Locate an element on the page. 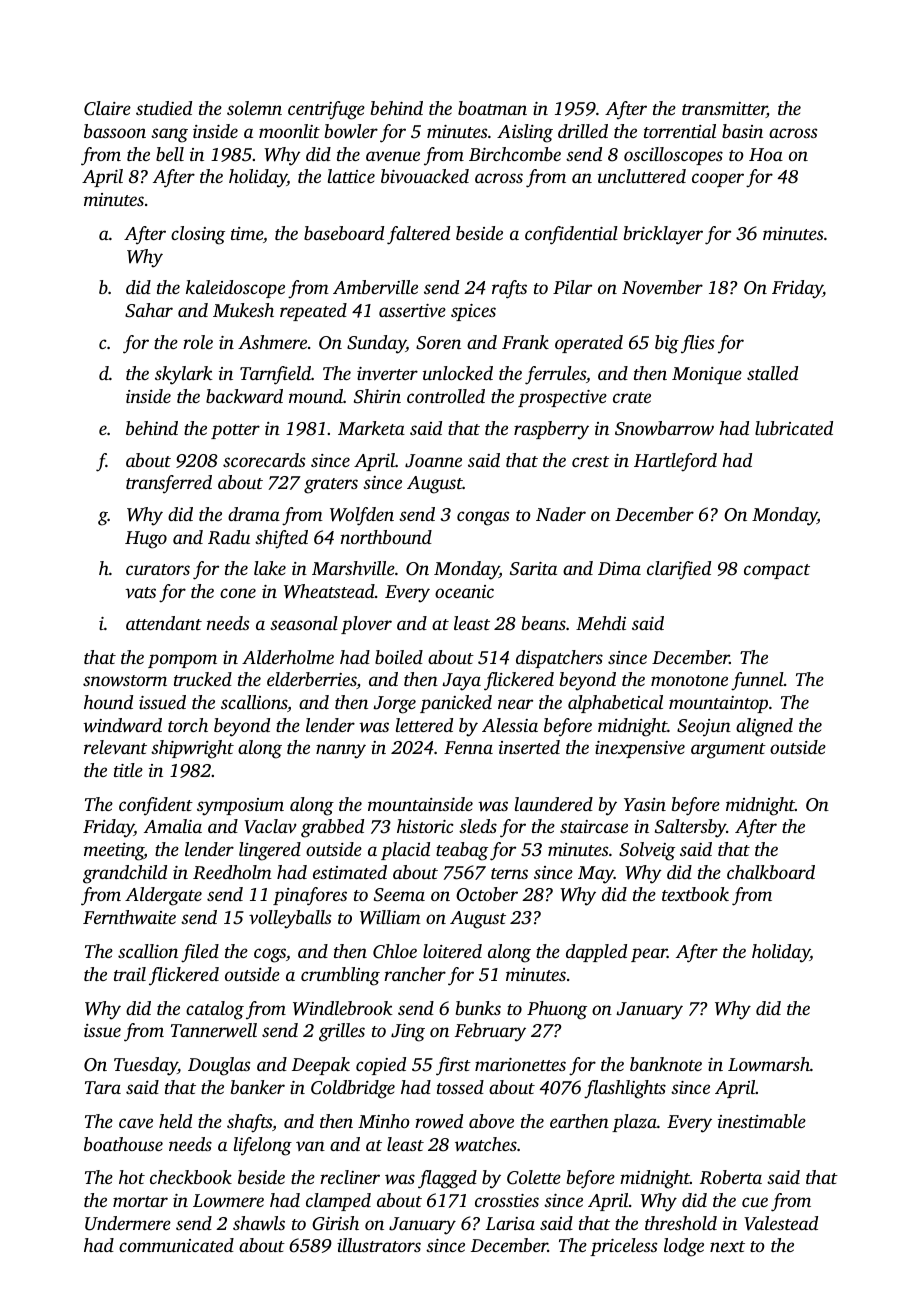 The image size is (924, 1308). skylark is located at coordinates (184, 375).
